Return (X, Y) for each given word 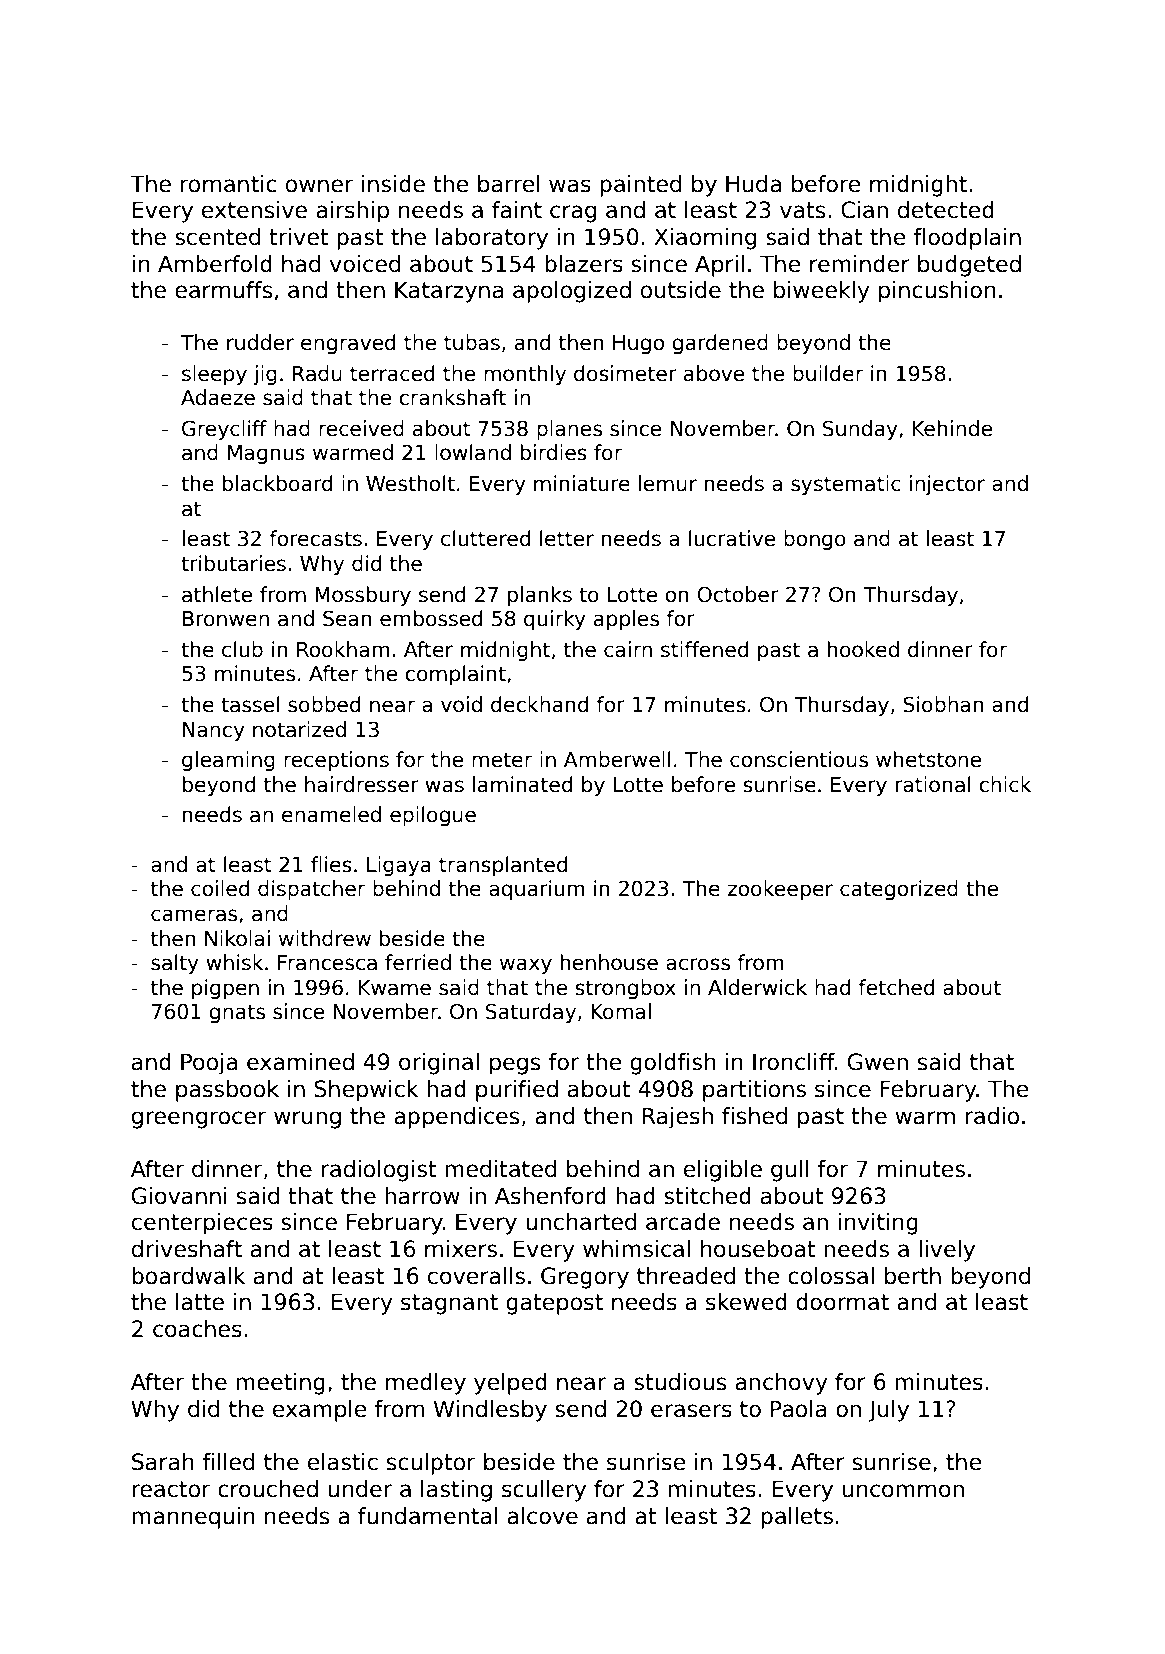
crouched (268, 1489)
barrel (509, 184)
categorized (899, 890)
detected (946, 210)
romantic (229, 184)
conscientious (799, 759)
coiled (220, 888)
